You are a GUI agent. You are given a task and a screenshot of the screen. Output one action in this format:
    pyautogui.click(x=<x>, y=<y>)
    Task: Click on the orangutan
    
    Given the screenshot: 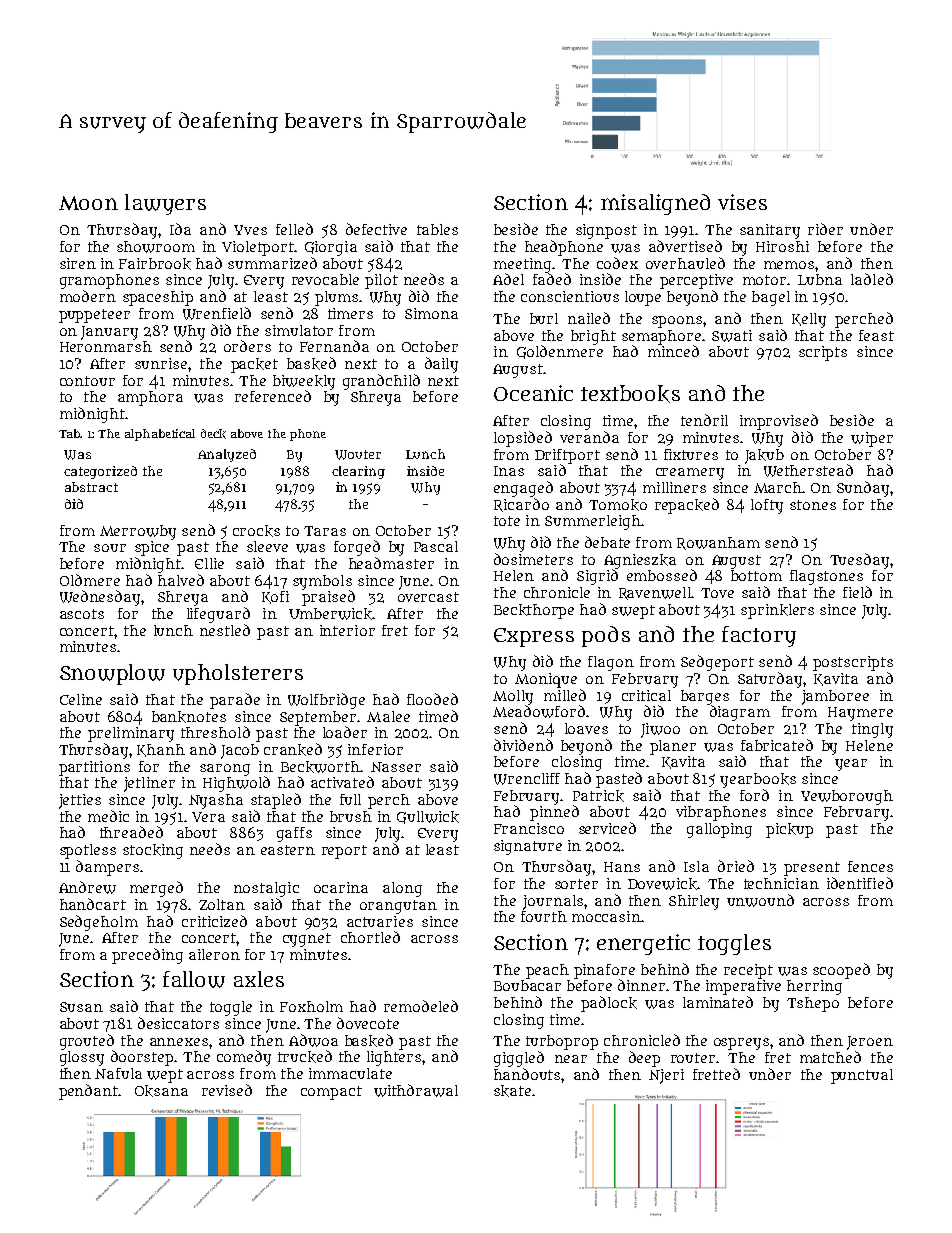 What is the action you would take?
    pyautogui.click(x=398, y=907)
